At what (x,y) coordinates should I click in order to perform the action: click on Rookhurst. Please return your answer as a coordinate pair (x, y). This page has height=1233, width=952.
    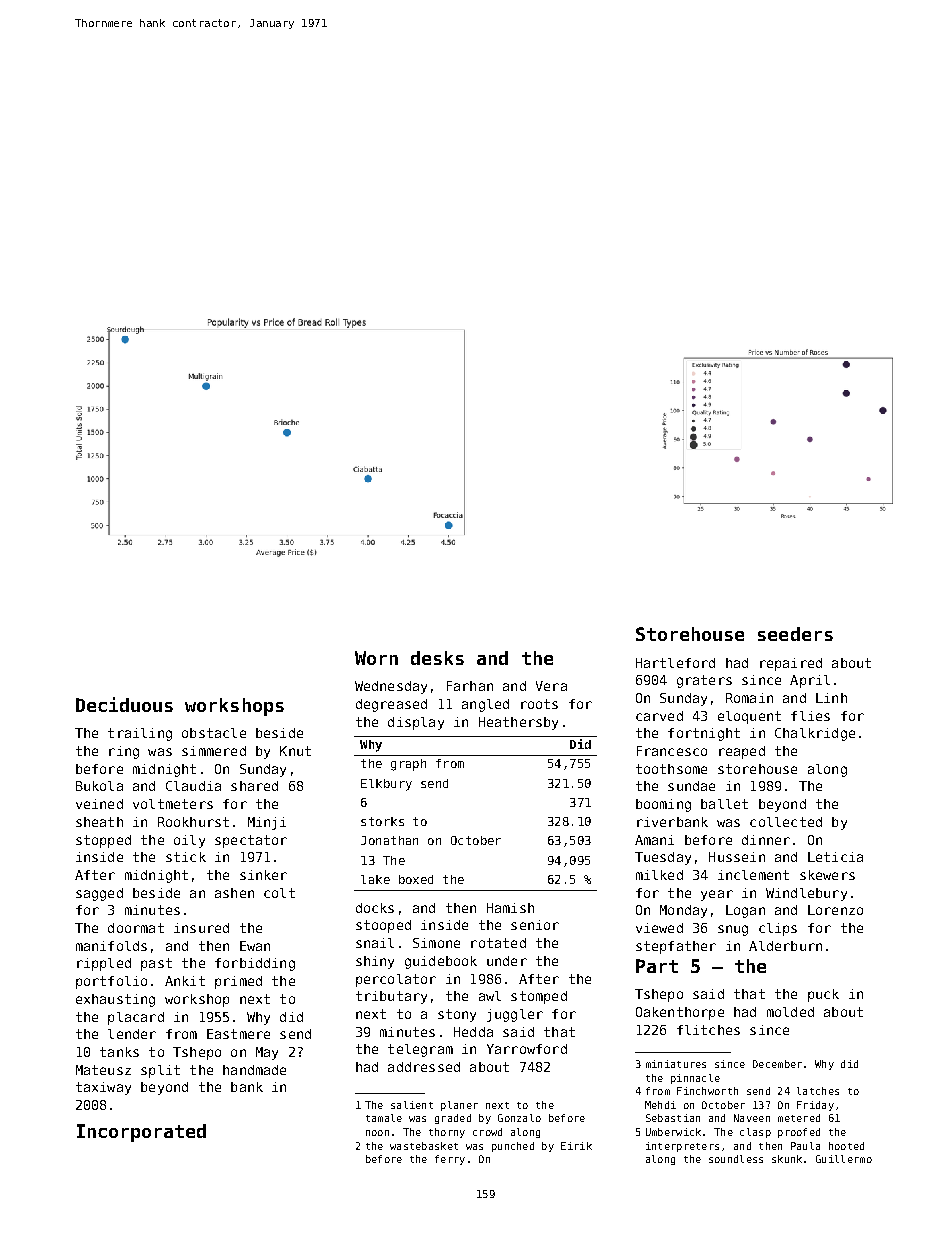
    Looking at the image, I should click on (193, 822).
